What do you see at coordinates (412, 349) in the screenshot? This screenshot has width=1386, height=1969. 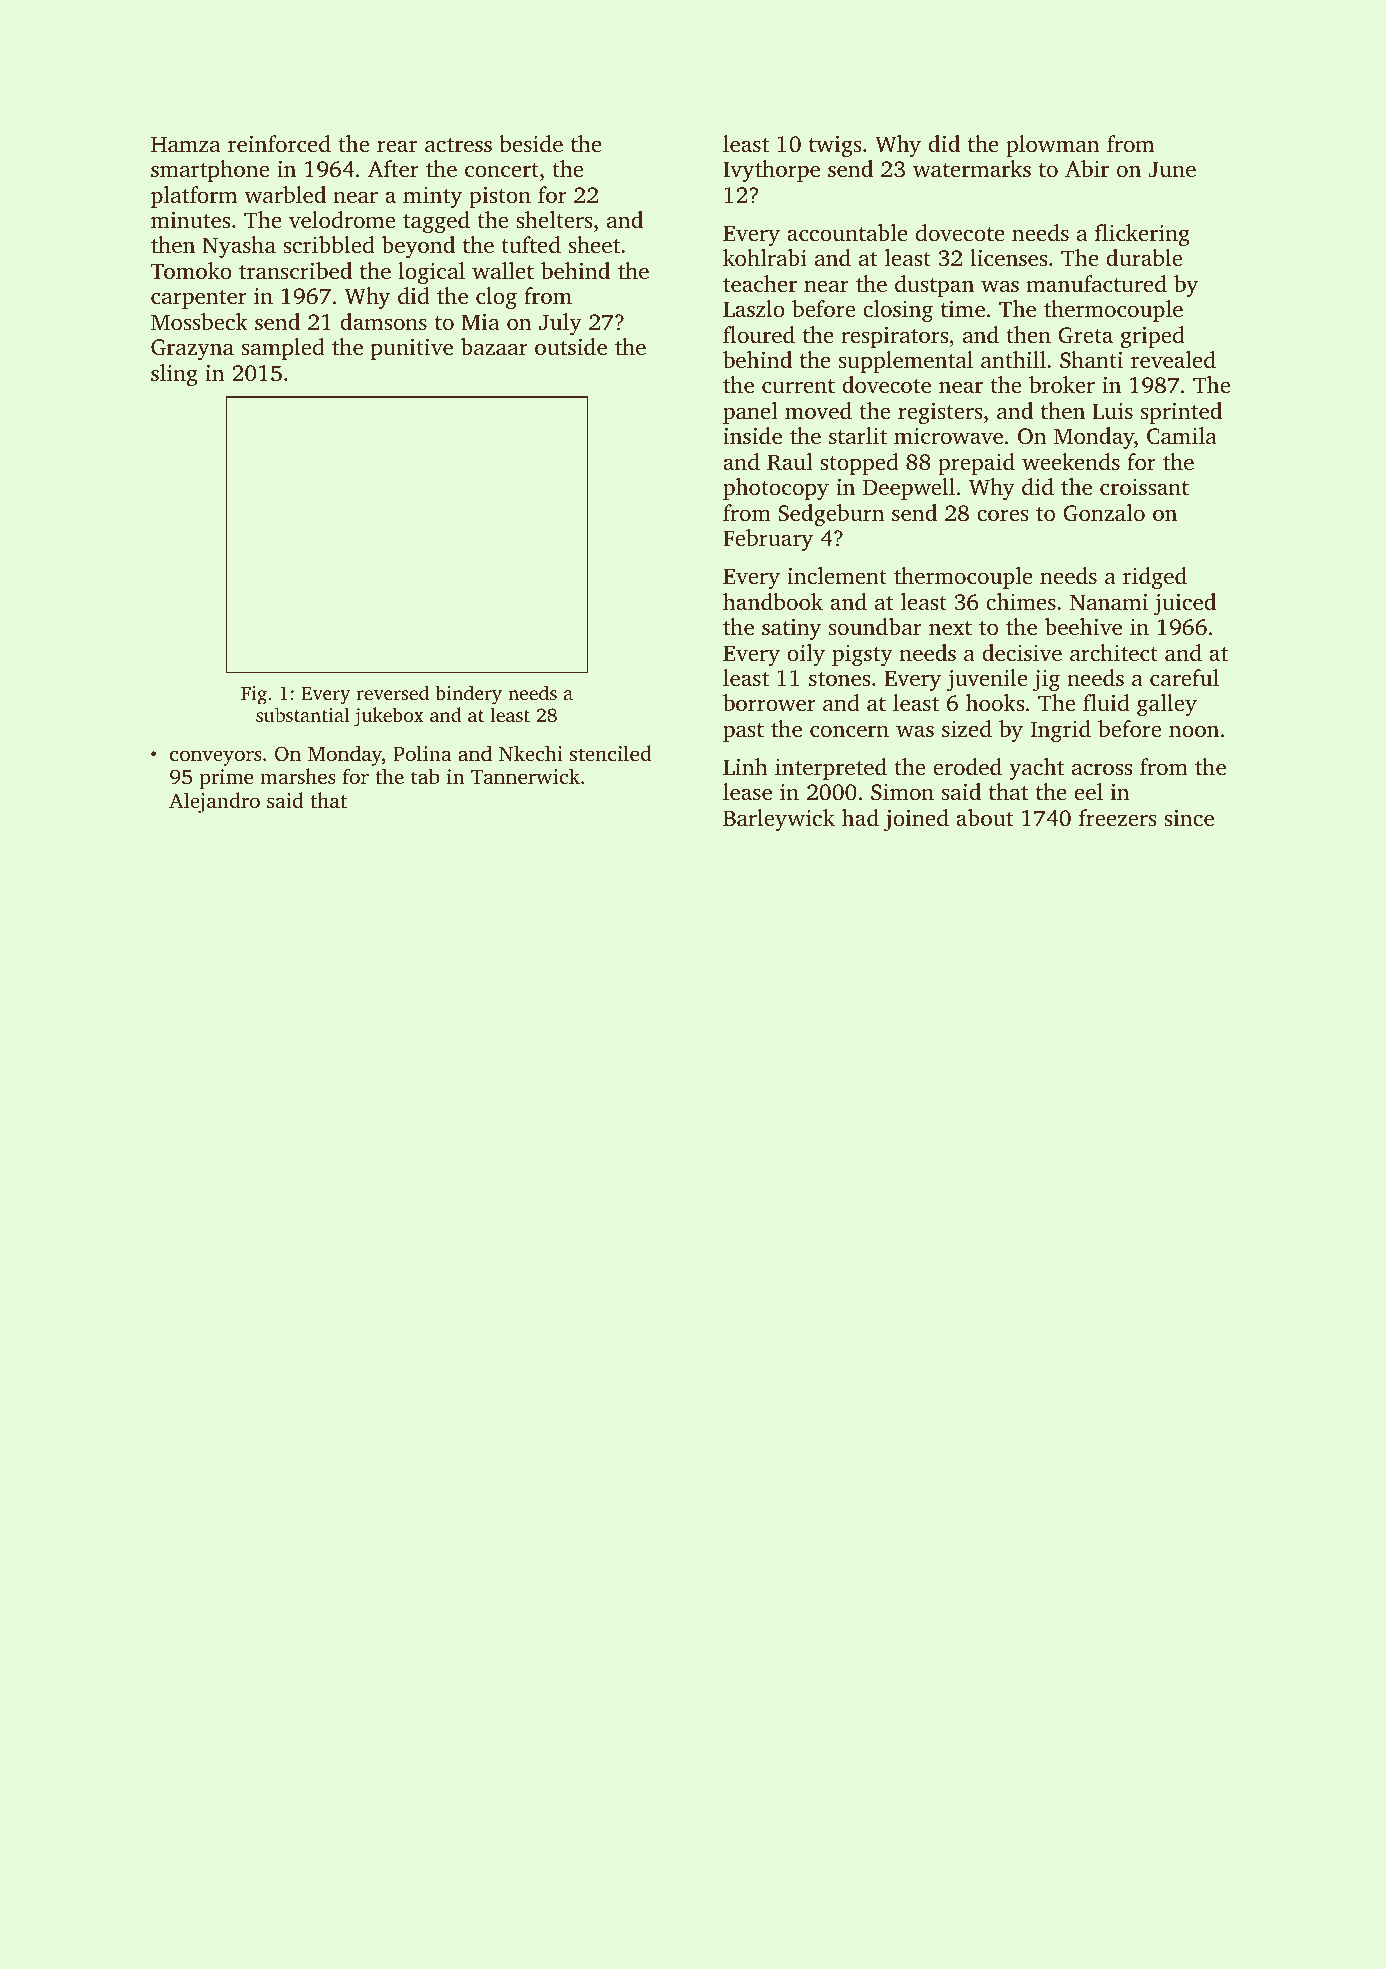 I see `punitive` at bounding box center [412, 349].
